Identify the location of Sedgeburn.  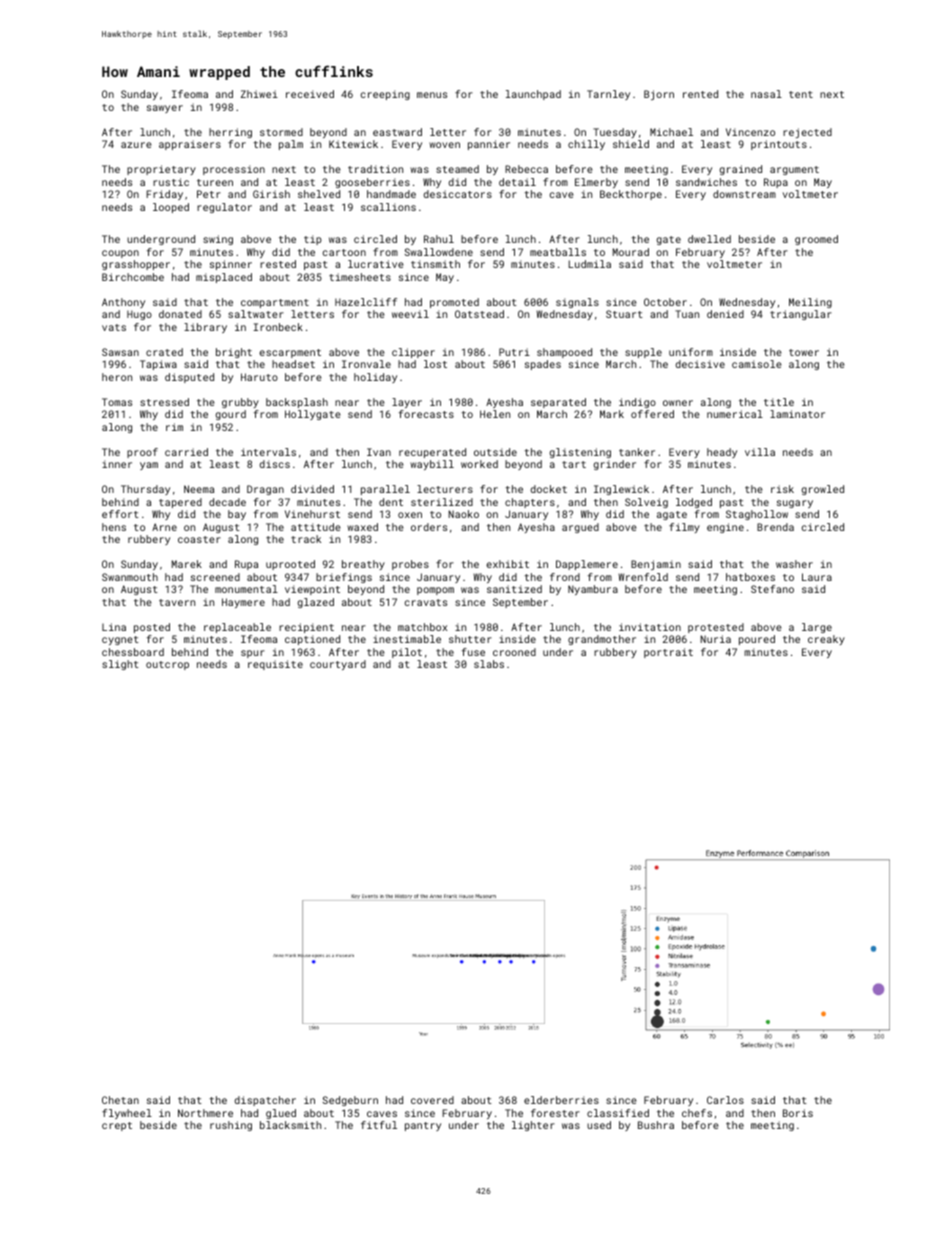
(350, 1101).
